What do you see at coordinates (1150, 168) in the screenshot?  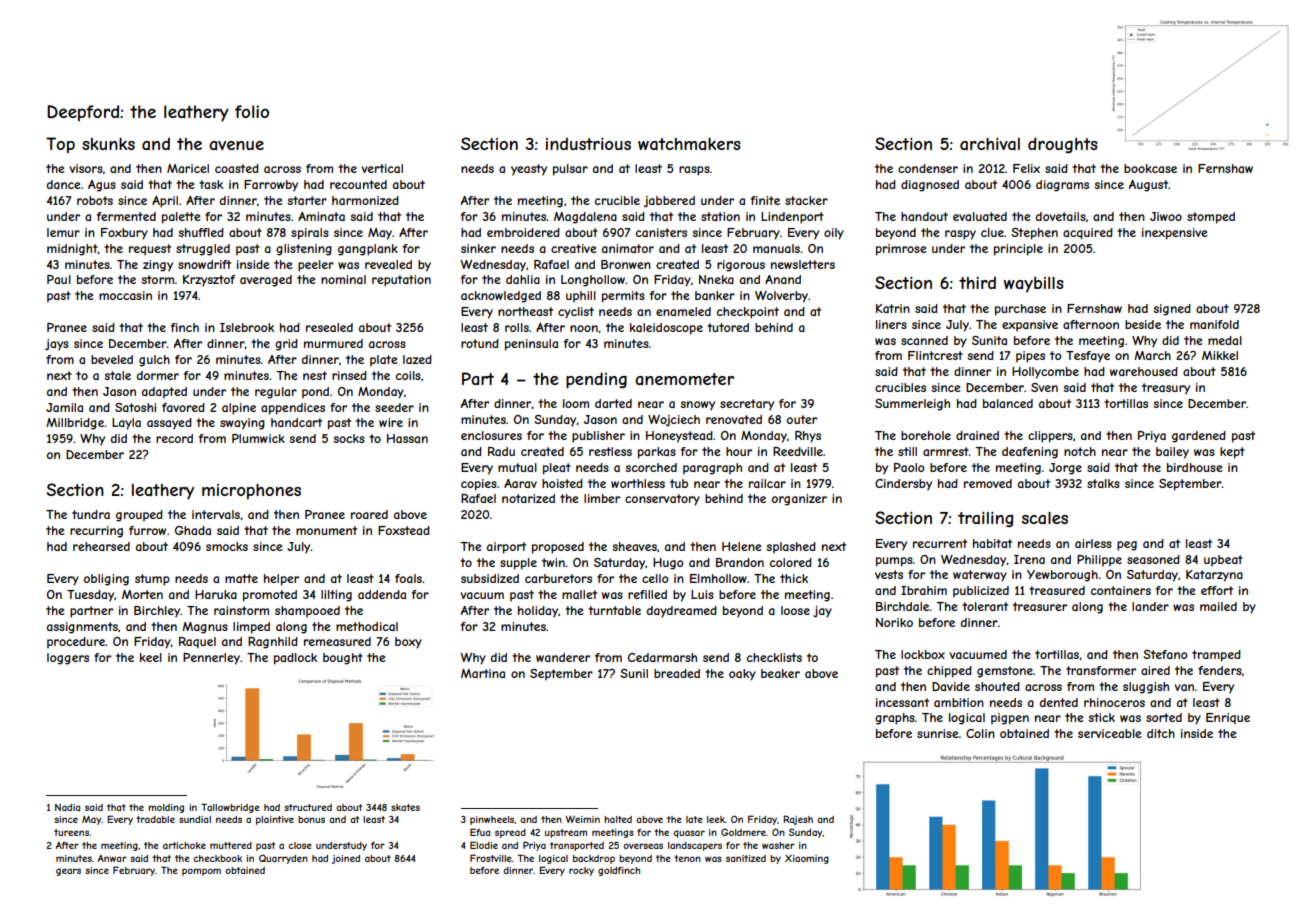 I see `bookcase` at bounding box center [1150, 168].
